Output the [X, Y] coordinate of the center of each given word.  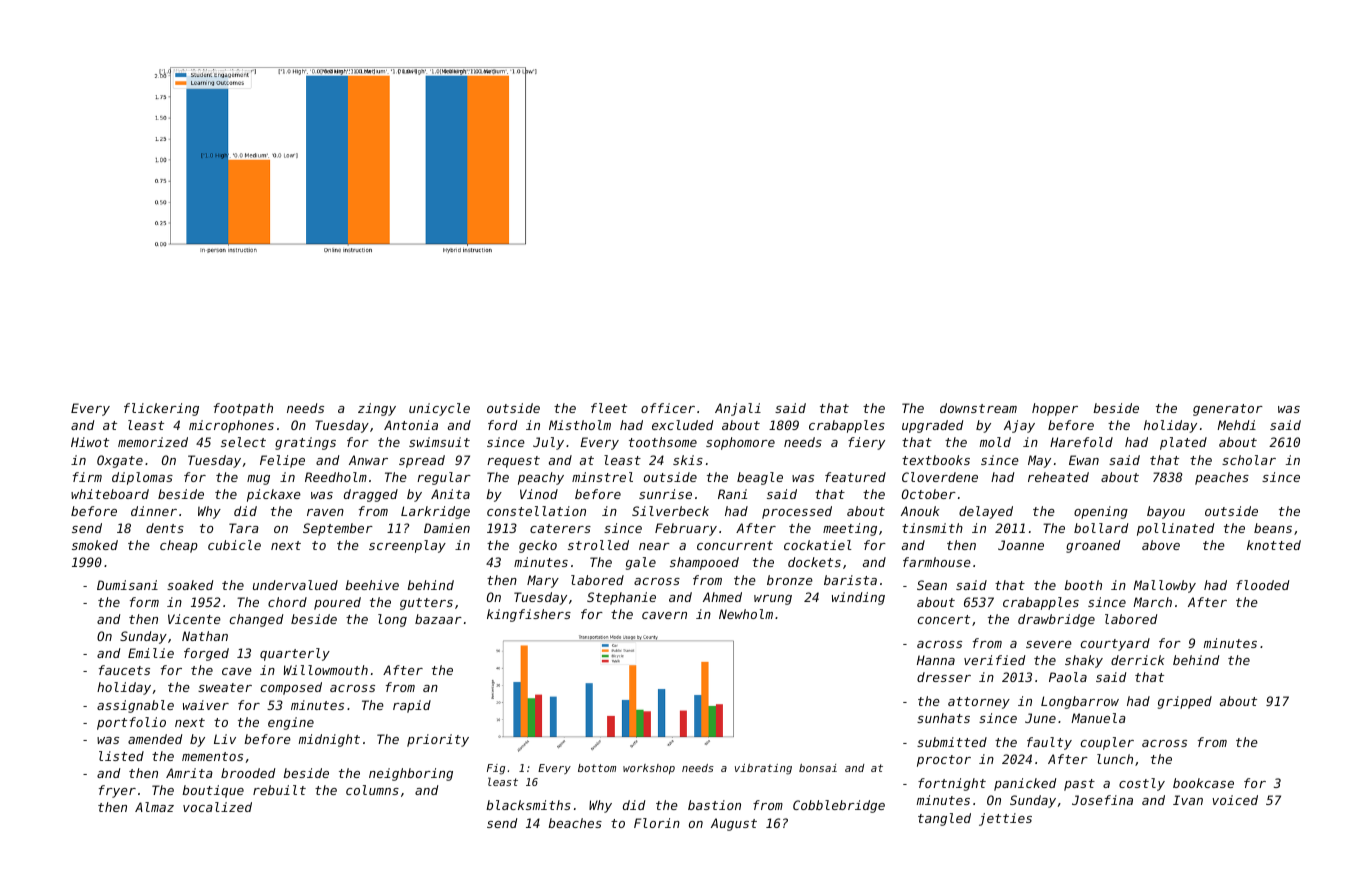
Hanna [936, 660]
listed [121, 756]
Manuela [1098, 718]
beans [1273, 528]
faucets [124, 670]
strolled [598, 545]
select [243, 442]
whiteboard [110, 494]
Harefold [1081, 442]
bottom [597, 768]
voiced [1235, 800]
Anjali [738, 409]
